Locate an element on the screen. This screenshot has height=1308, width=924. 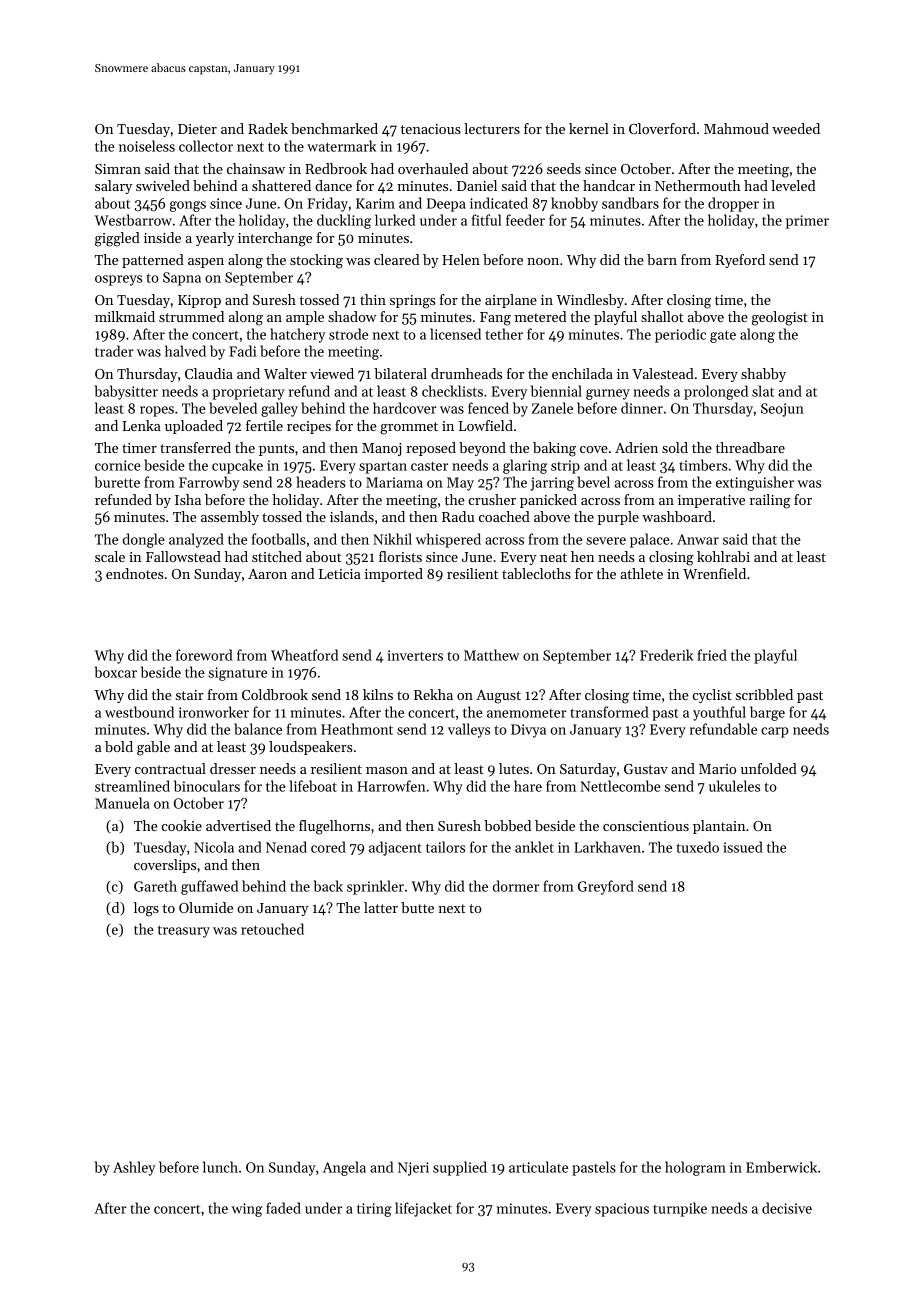
Harrowfen is located at coordinates (392, 786).
